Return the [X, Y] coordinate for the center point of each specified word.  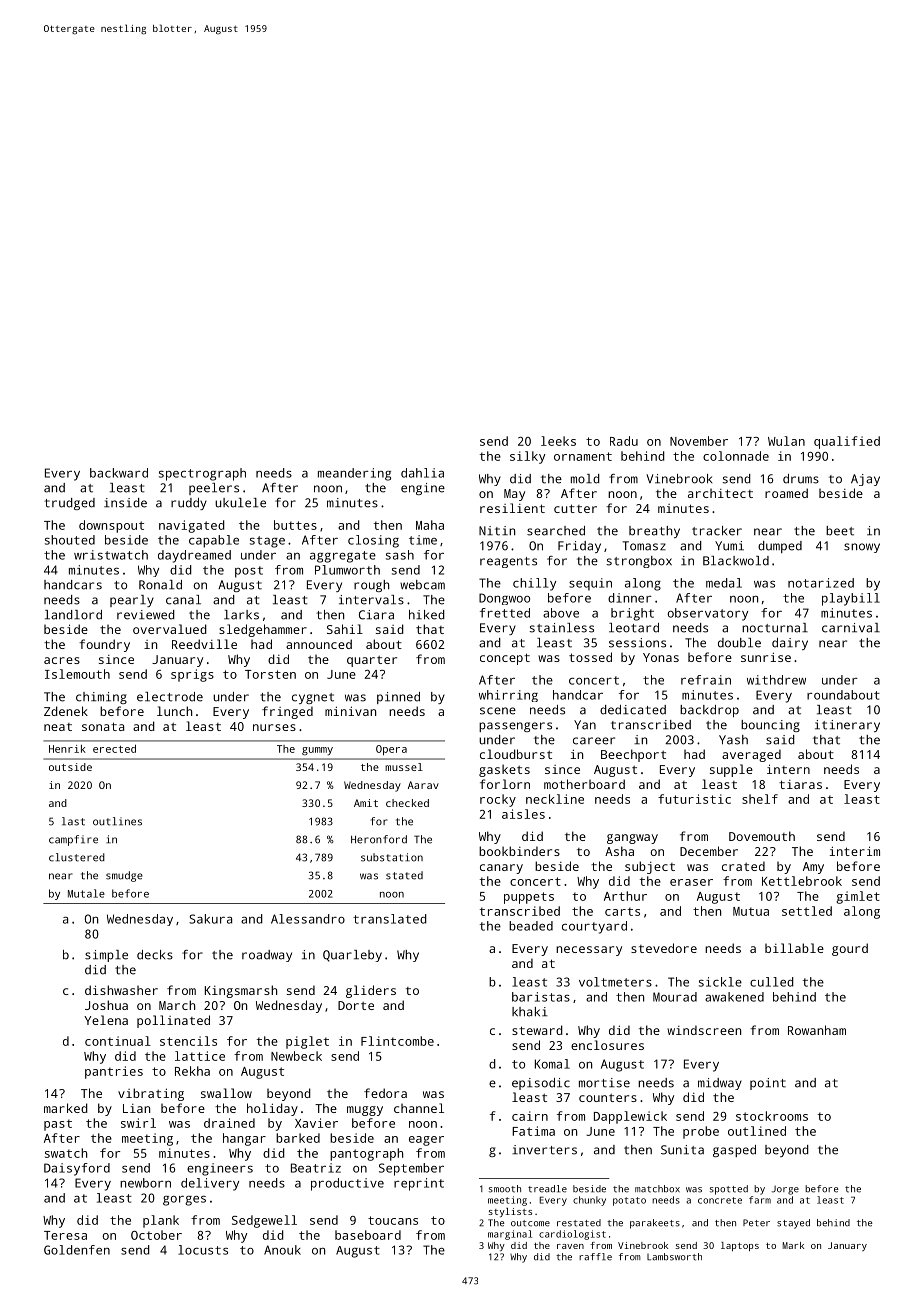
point [768, 1084]
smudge [124, 876]
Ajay [865, 480]
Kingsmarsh [241, 991]
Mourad [675, 997]
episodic [541, 1084]
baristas [541, 997]
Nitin [497, 531]
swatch [66, 1153]
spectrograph [202, 474]
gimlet [858, 897]
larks [241, 615]
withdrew [776, 680]
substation [392, 857]
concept [505, 659]
